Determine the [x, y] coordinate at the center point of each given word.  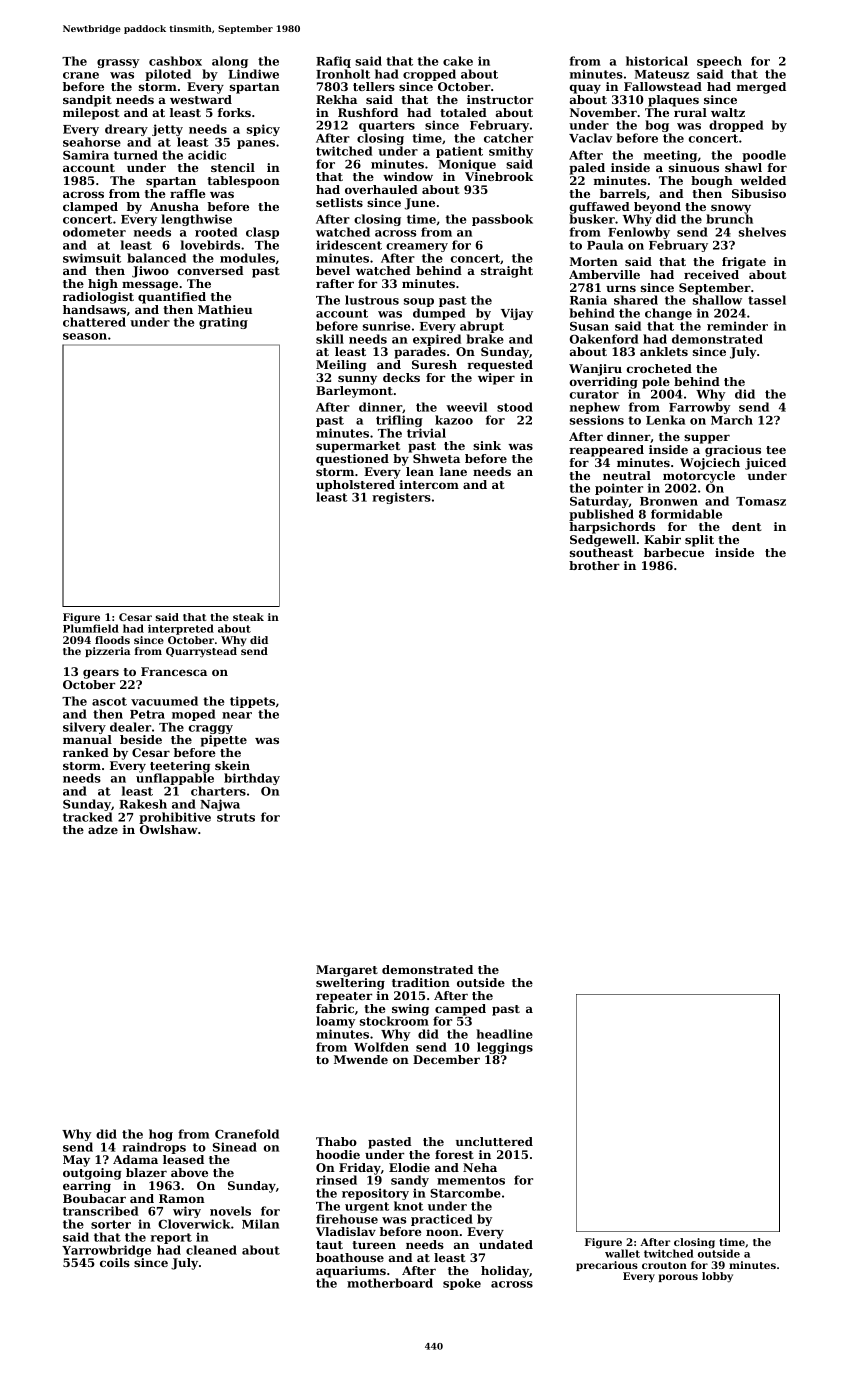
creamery [417, 247]
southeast [601, 552]
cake [458, 61]
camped [460, 1010]
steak [248, 617]
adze [103, 829]
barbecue [674, 552]
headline [505, 1034]
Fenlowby [639, 233]
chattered [94, 322]
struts [236, 817]
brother [594, 565]
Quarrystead [201, 652]
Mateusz [662, 74]
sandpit [87, 101]
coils [115, 1262]
